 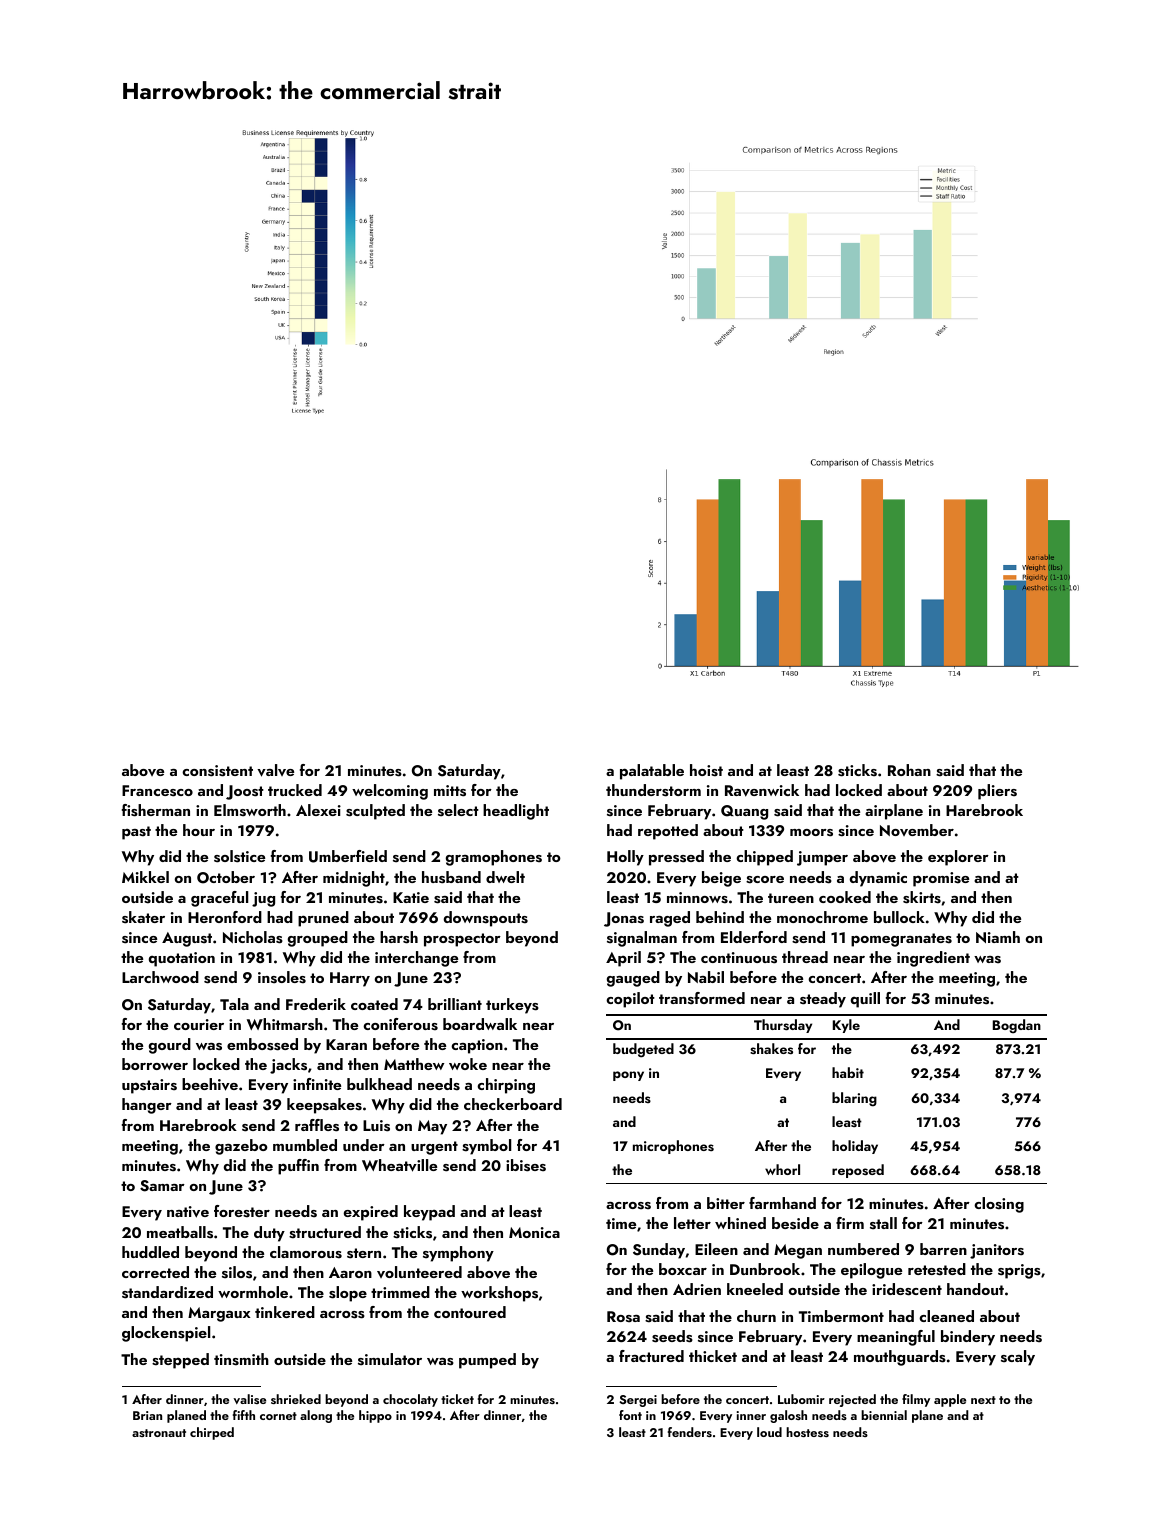 What do you see at coordinates (706, 770) in the screenshot?
I see `hoist` at bounding box center [706, 770].
